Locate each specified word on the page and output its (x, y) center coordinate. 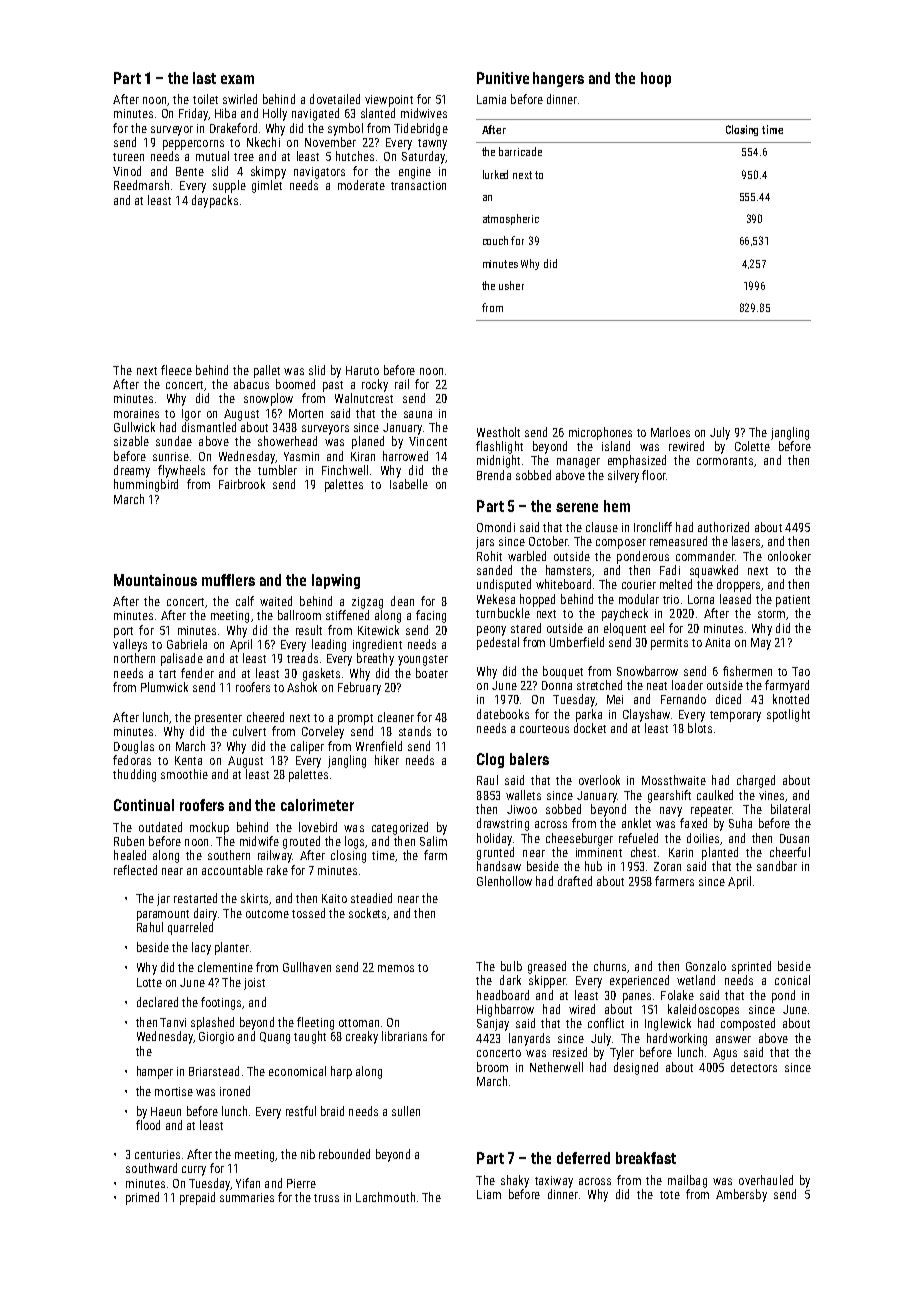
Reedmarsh (141, 185)
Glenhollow (504, 881)
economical (297, 1071)
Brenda (494, 475)
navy (671, 812)
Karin (681, 852)
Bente (190, 171)
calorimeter (317, 805)
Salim (433, 841)
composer (621, 544)
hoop (656, 79)
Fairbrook (242, 484)
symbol (345, 129)
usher (511, 285)
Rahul (150, 927)
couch (495, 240)
